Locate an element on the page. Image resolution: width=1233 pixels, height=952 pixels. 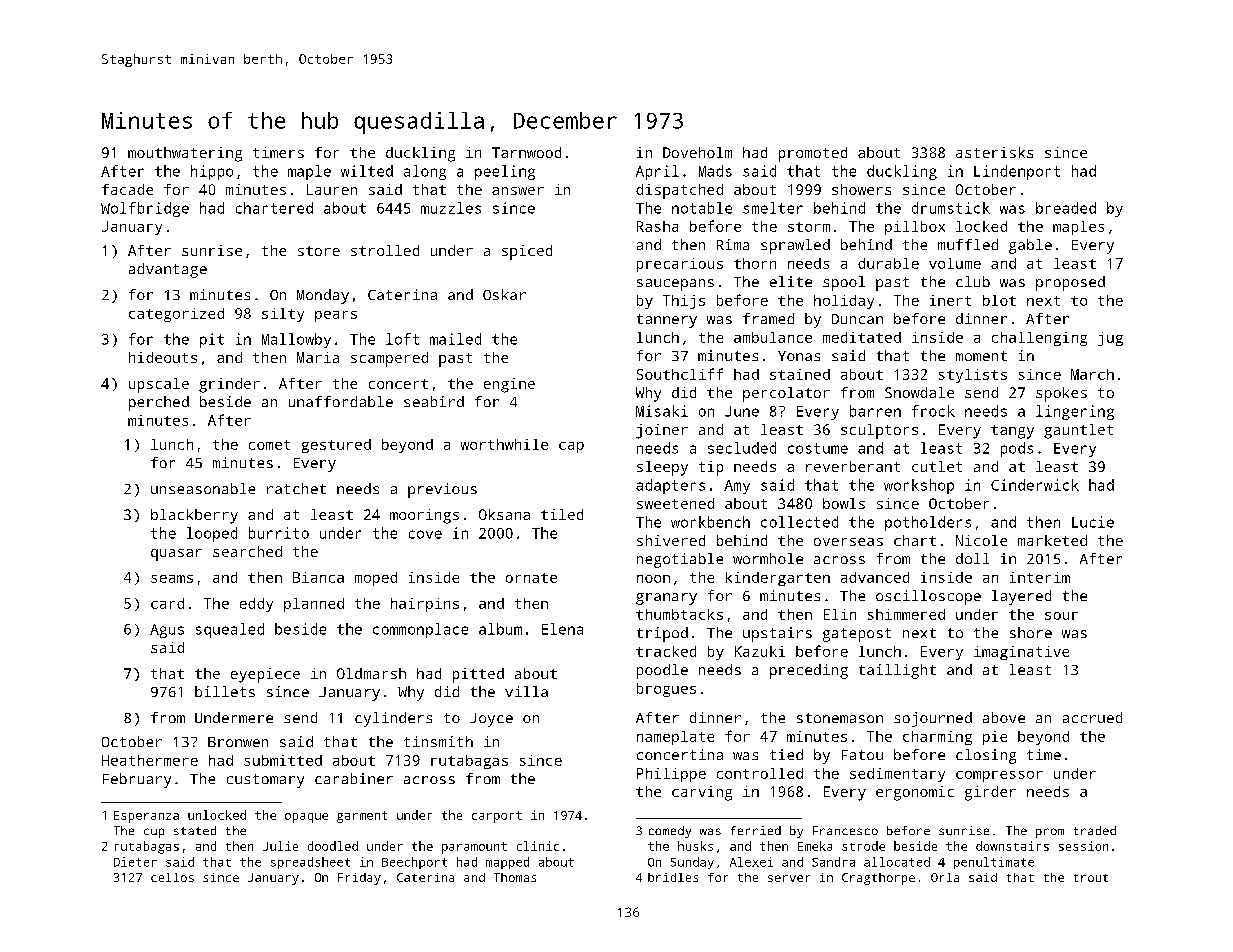
tannery is located at coordinates (667, 321).
